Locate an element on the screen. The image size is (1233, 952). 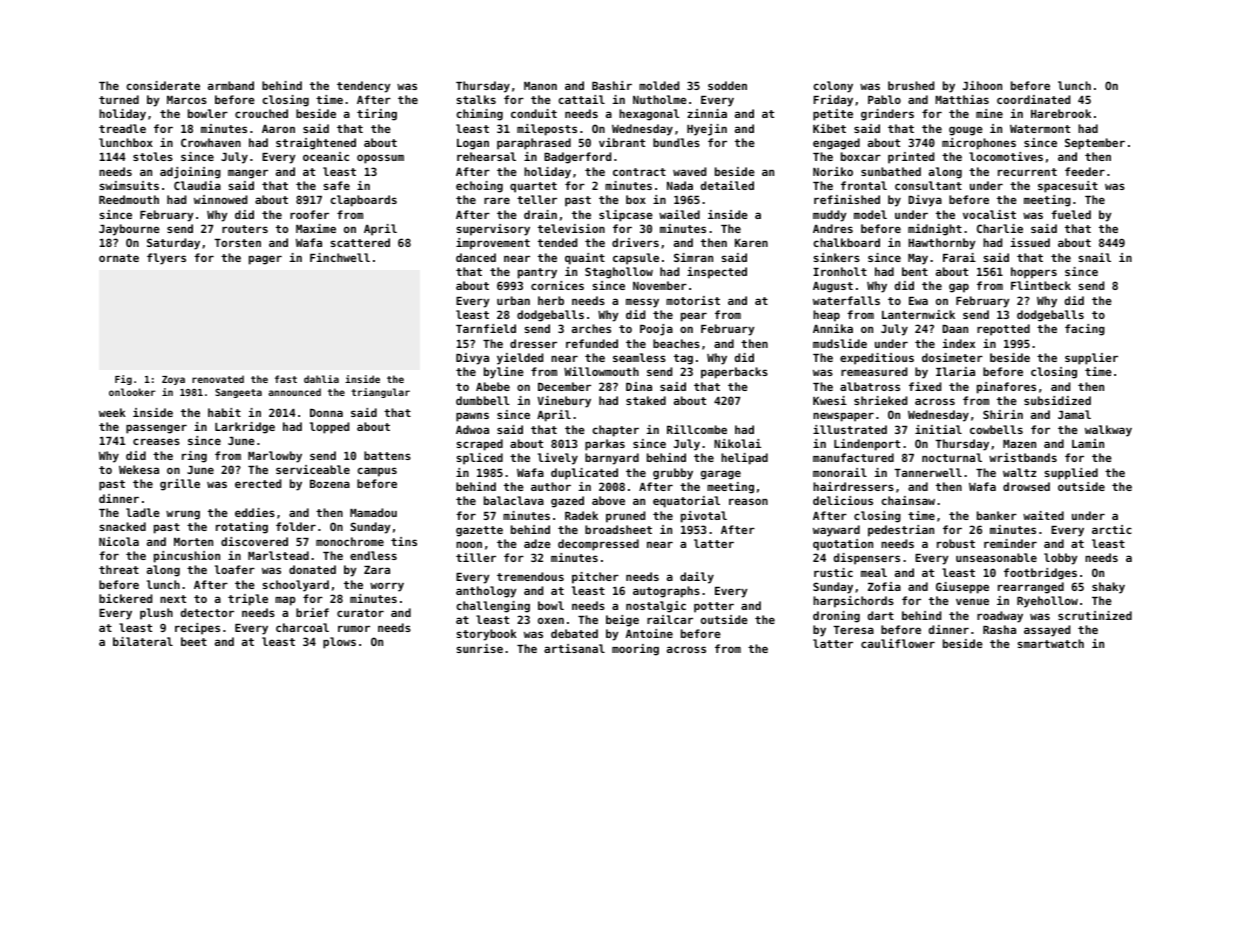
detector is located at coordinates (207, 612).
